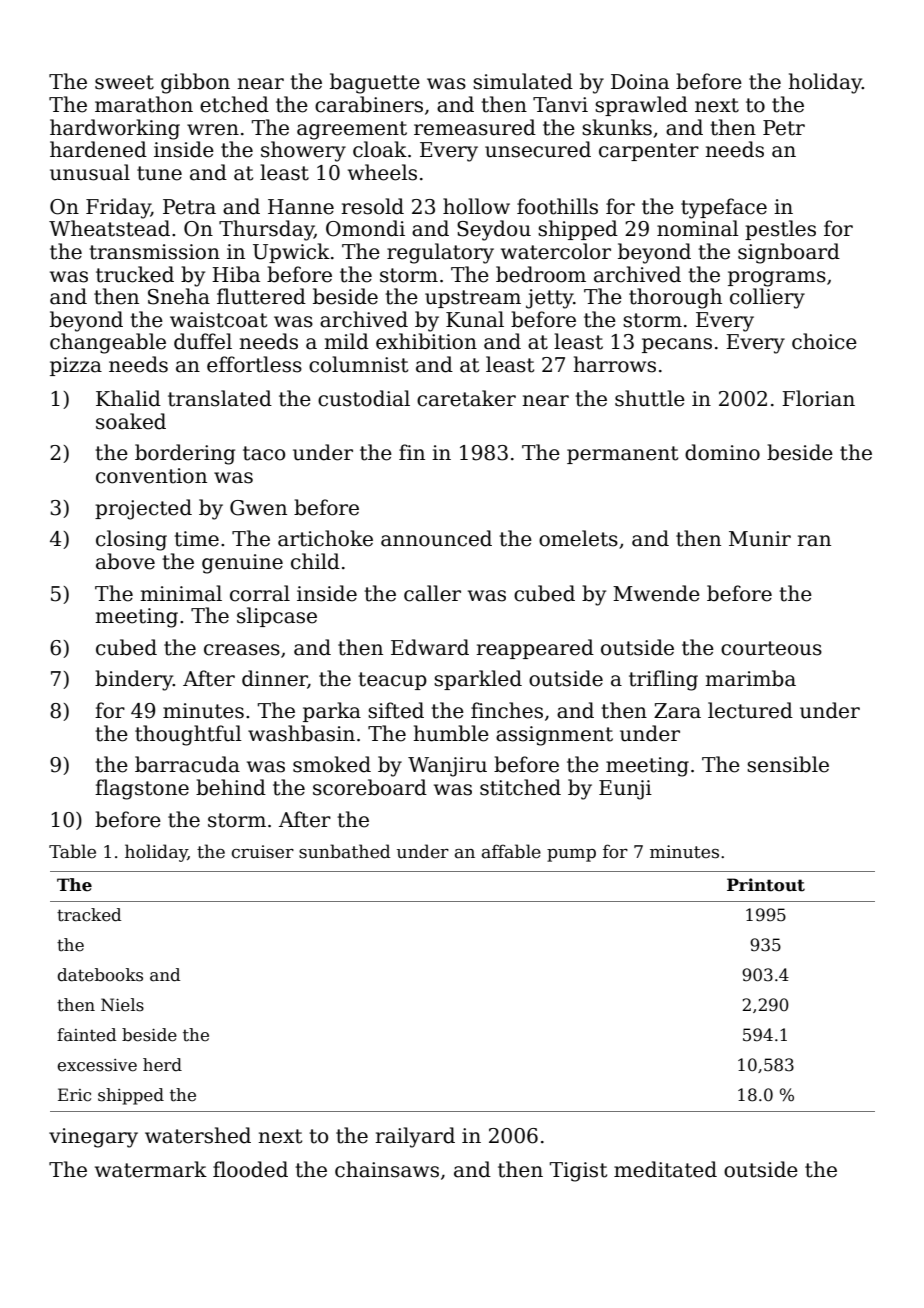 Image resolution: width=924 pixels, height=1308 pixels. Describe the element at coordinates (142, 789) in the screenshot. I see `flagstone` at that location.
